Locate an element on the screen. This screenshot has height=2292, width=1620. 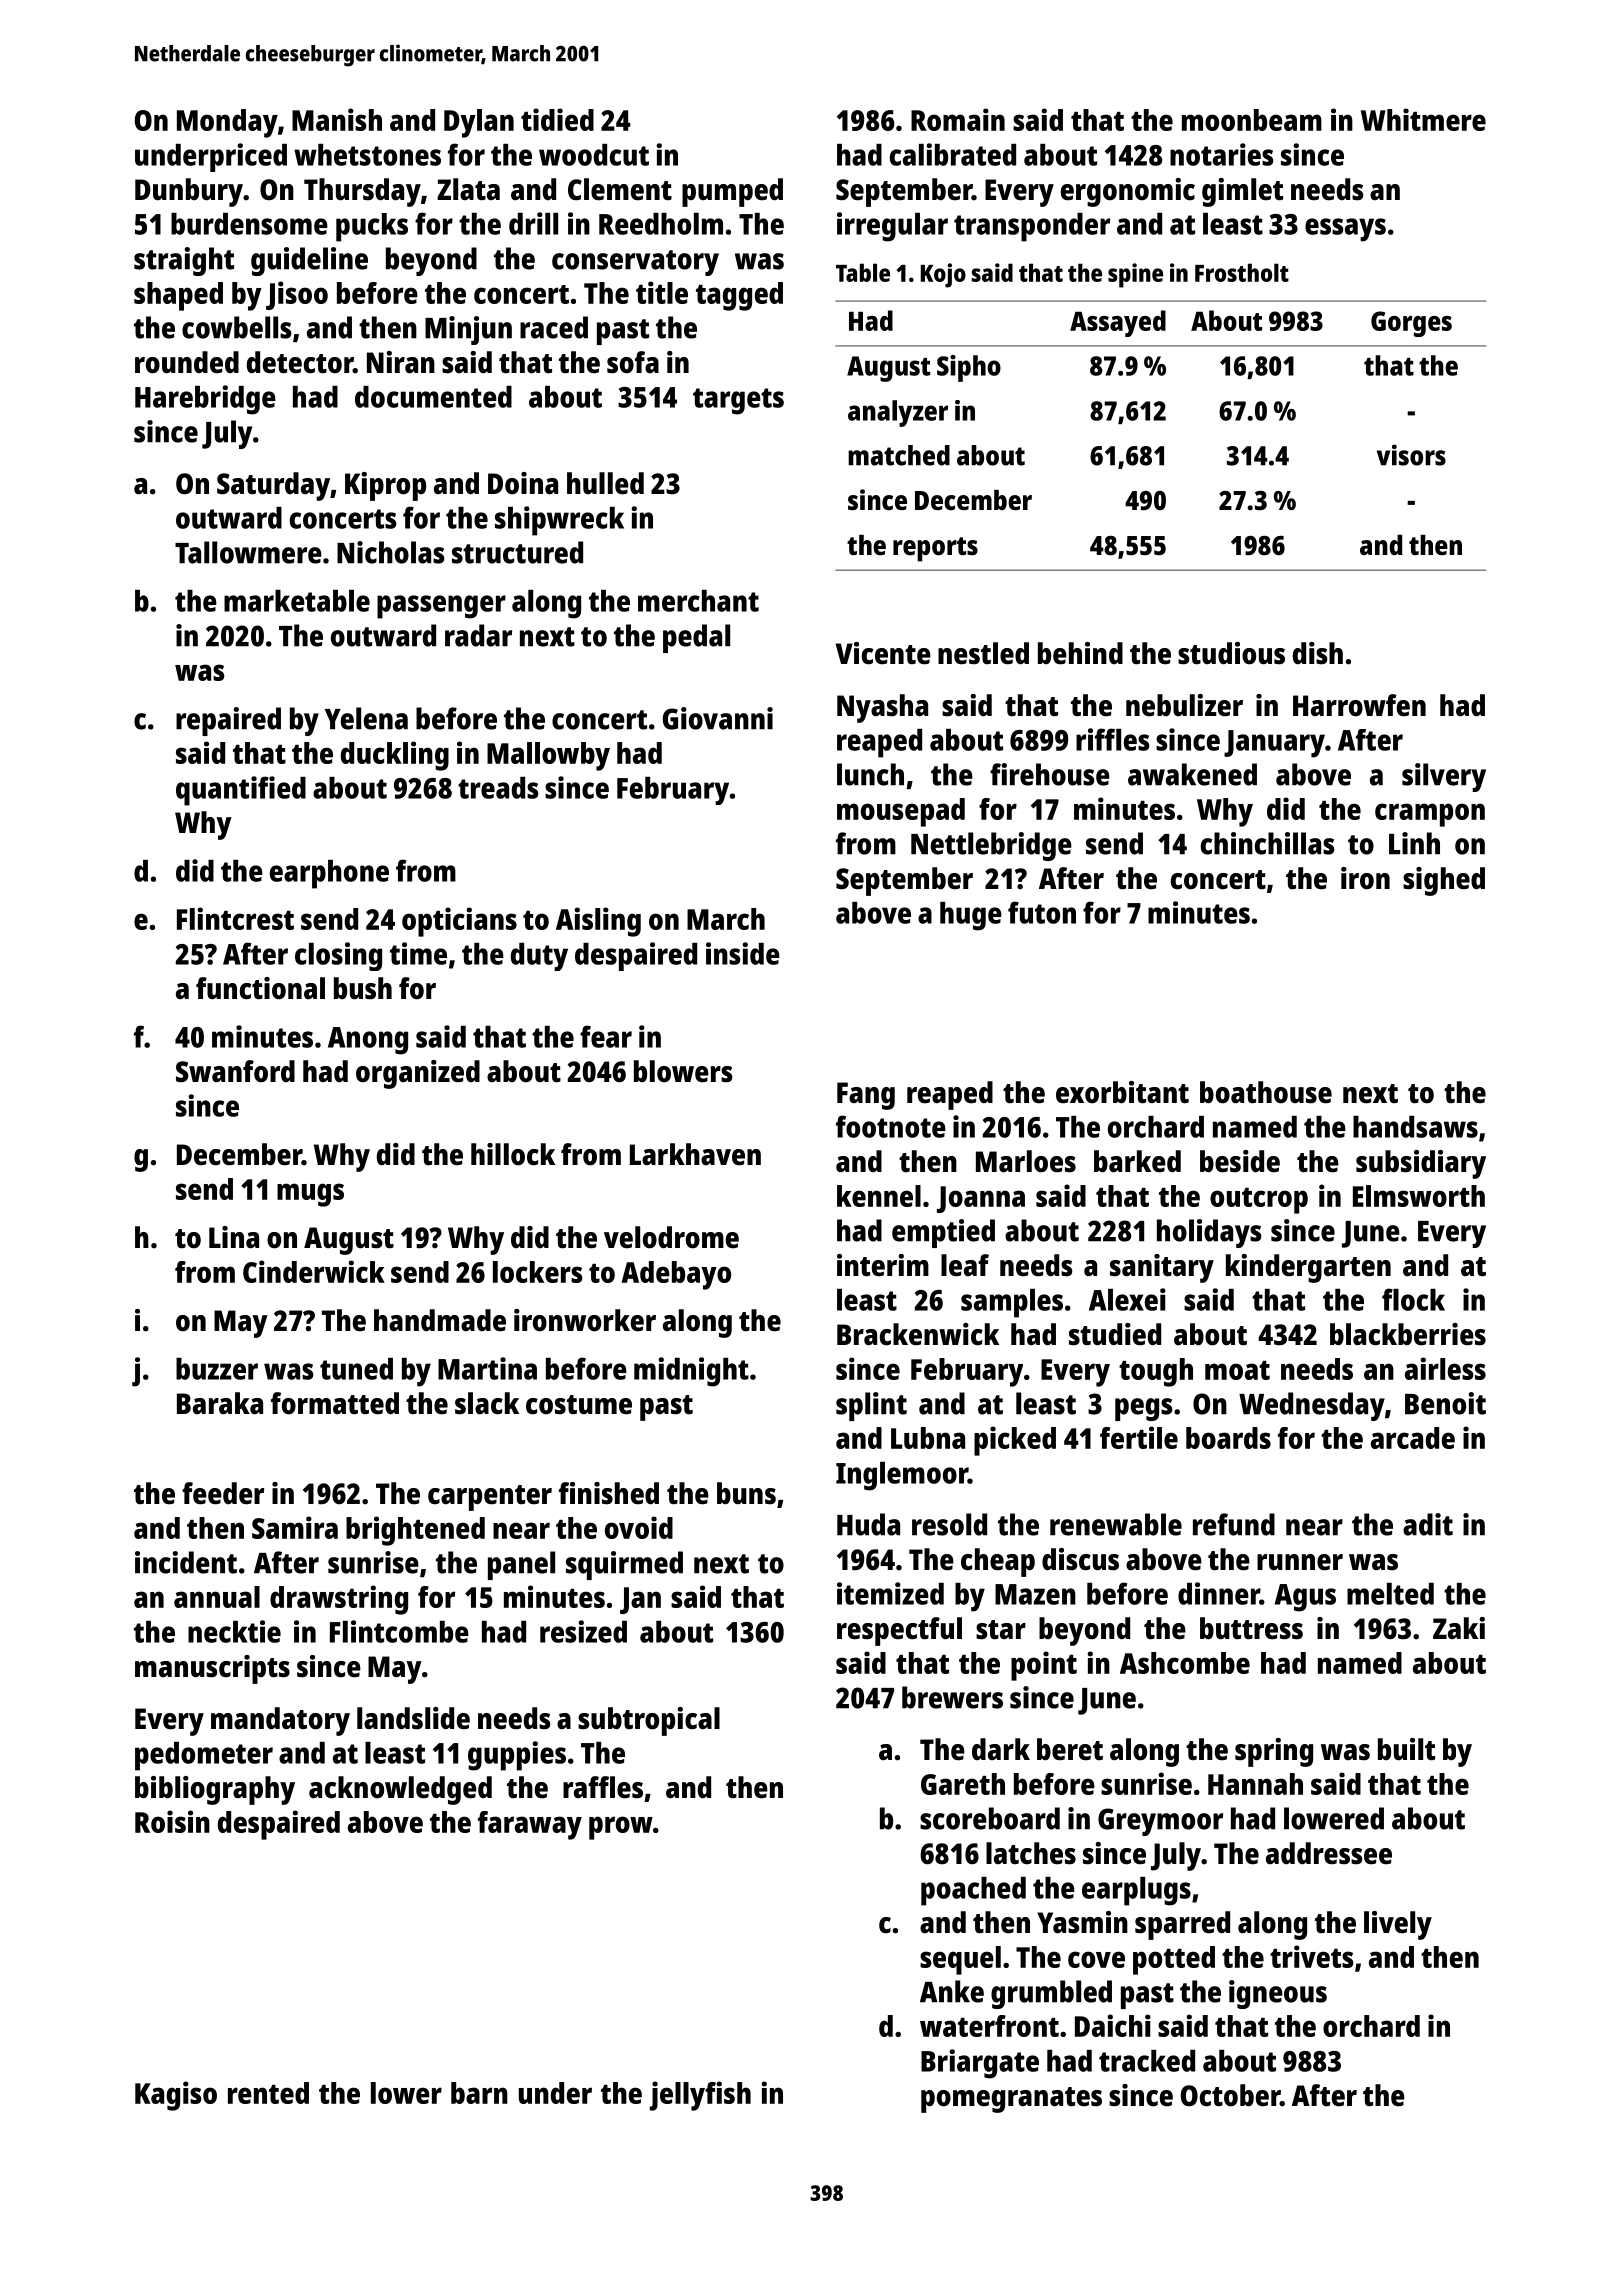
tuned is located at coordinates (356, 1369).
